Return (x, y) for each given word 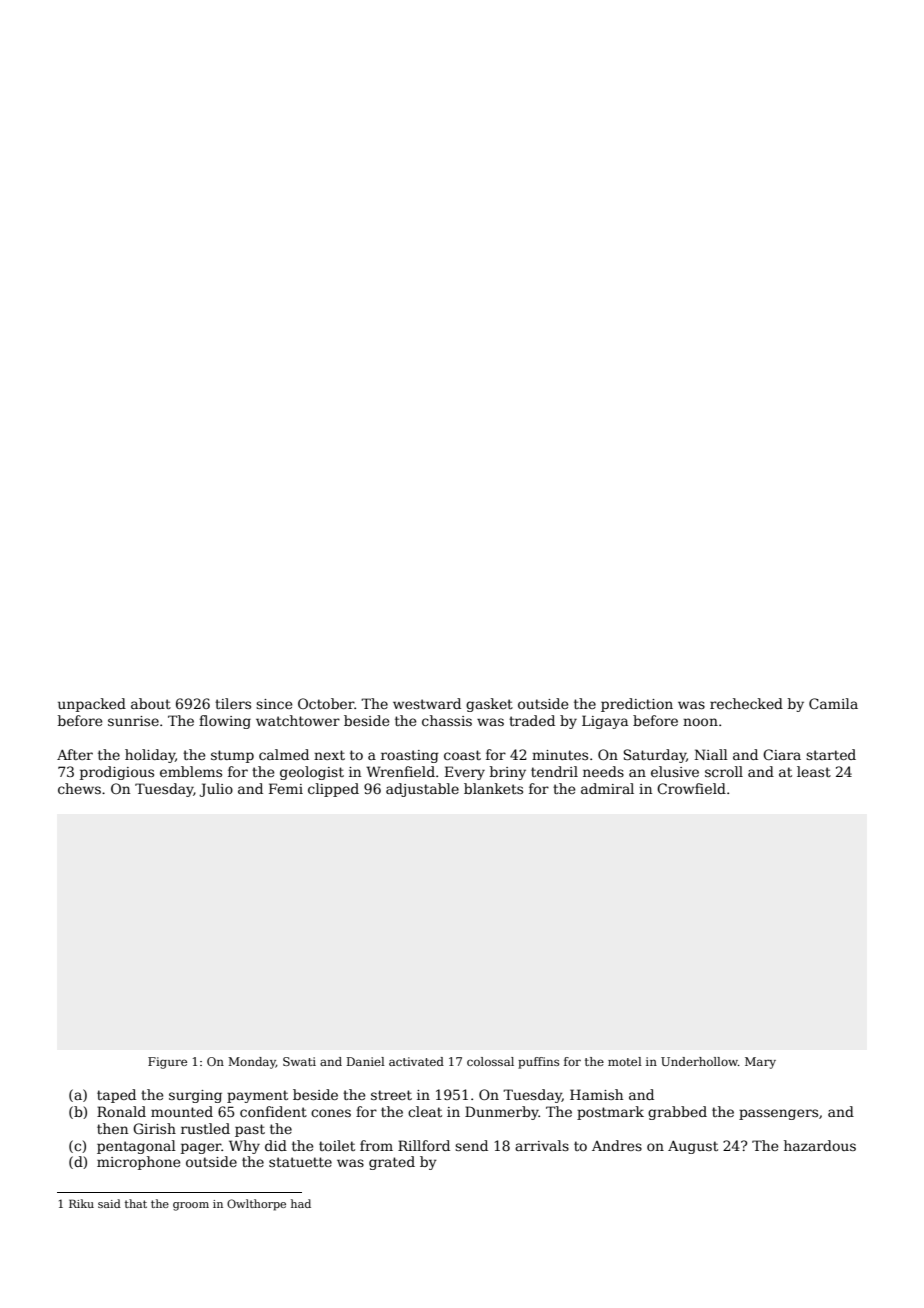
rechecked (746, 703)
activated (416, 1061)
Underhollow (699, 1061)
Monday (252, 1063)
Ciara (782, 754)
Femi (286, 788)
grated (392, 1163)
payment (257, 1096)
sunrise (133, 721)
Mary (760, 1063)
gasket (489, 705)
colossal (490, 1061)
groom (191, 1206)
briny (508, 773)
